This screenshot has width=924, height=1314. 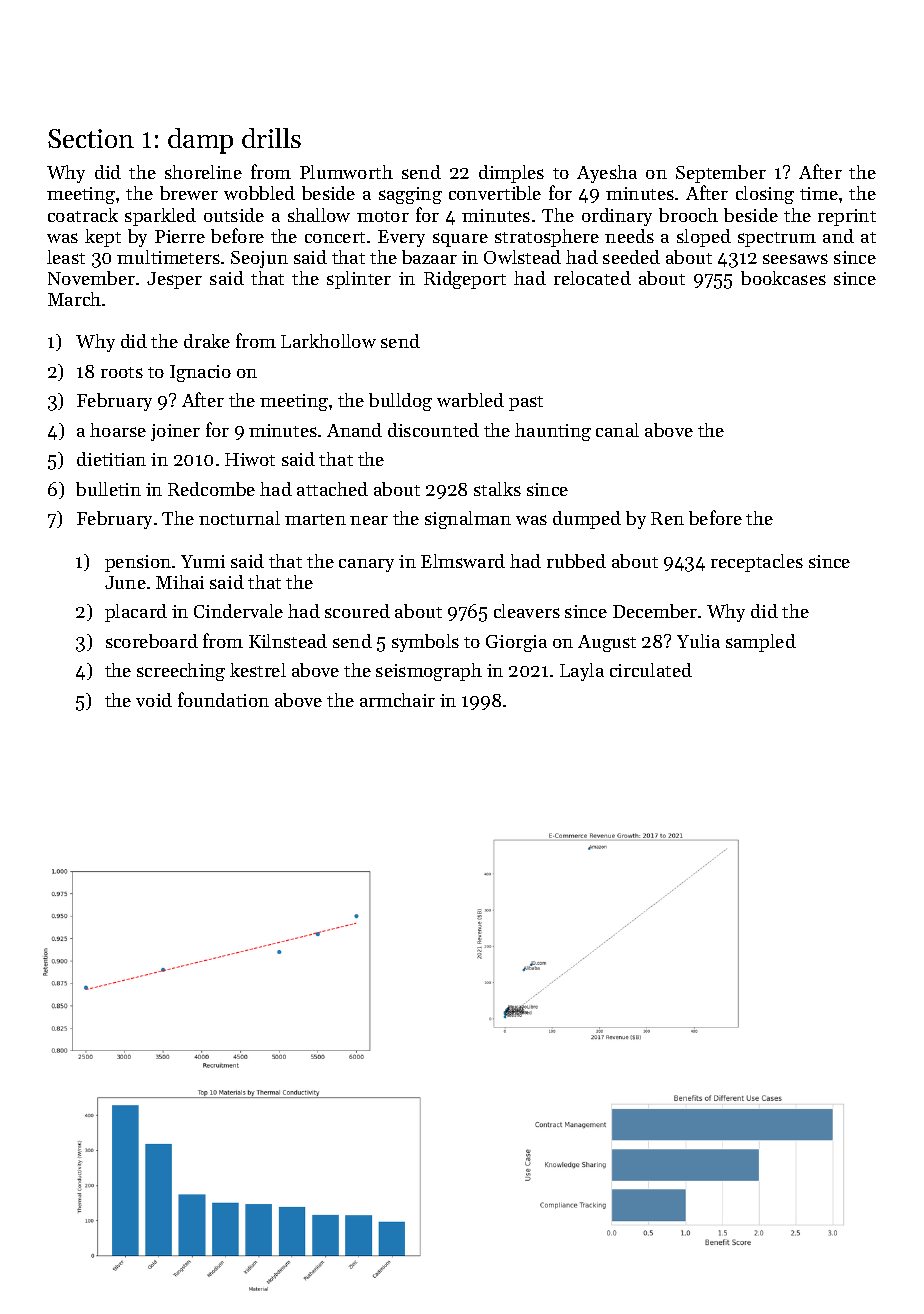 I want to click on coatrack, so click(x=83, y=215).
